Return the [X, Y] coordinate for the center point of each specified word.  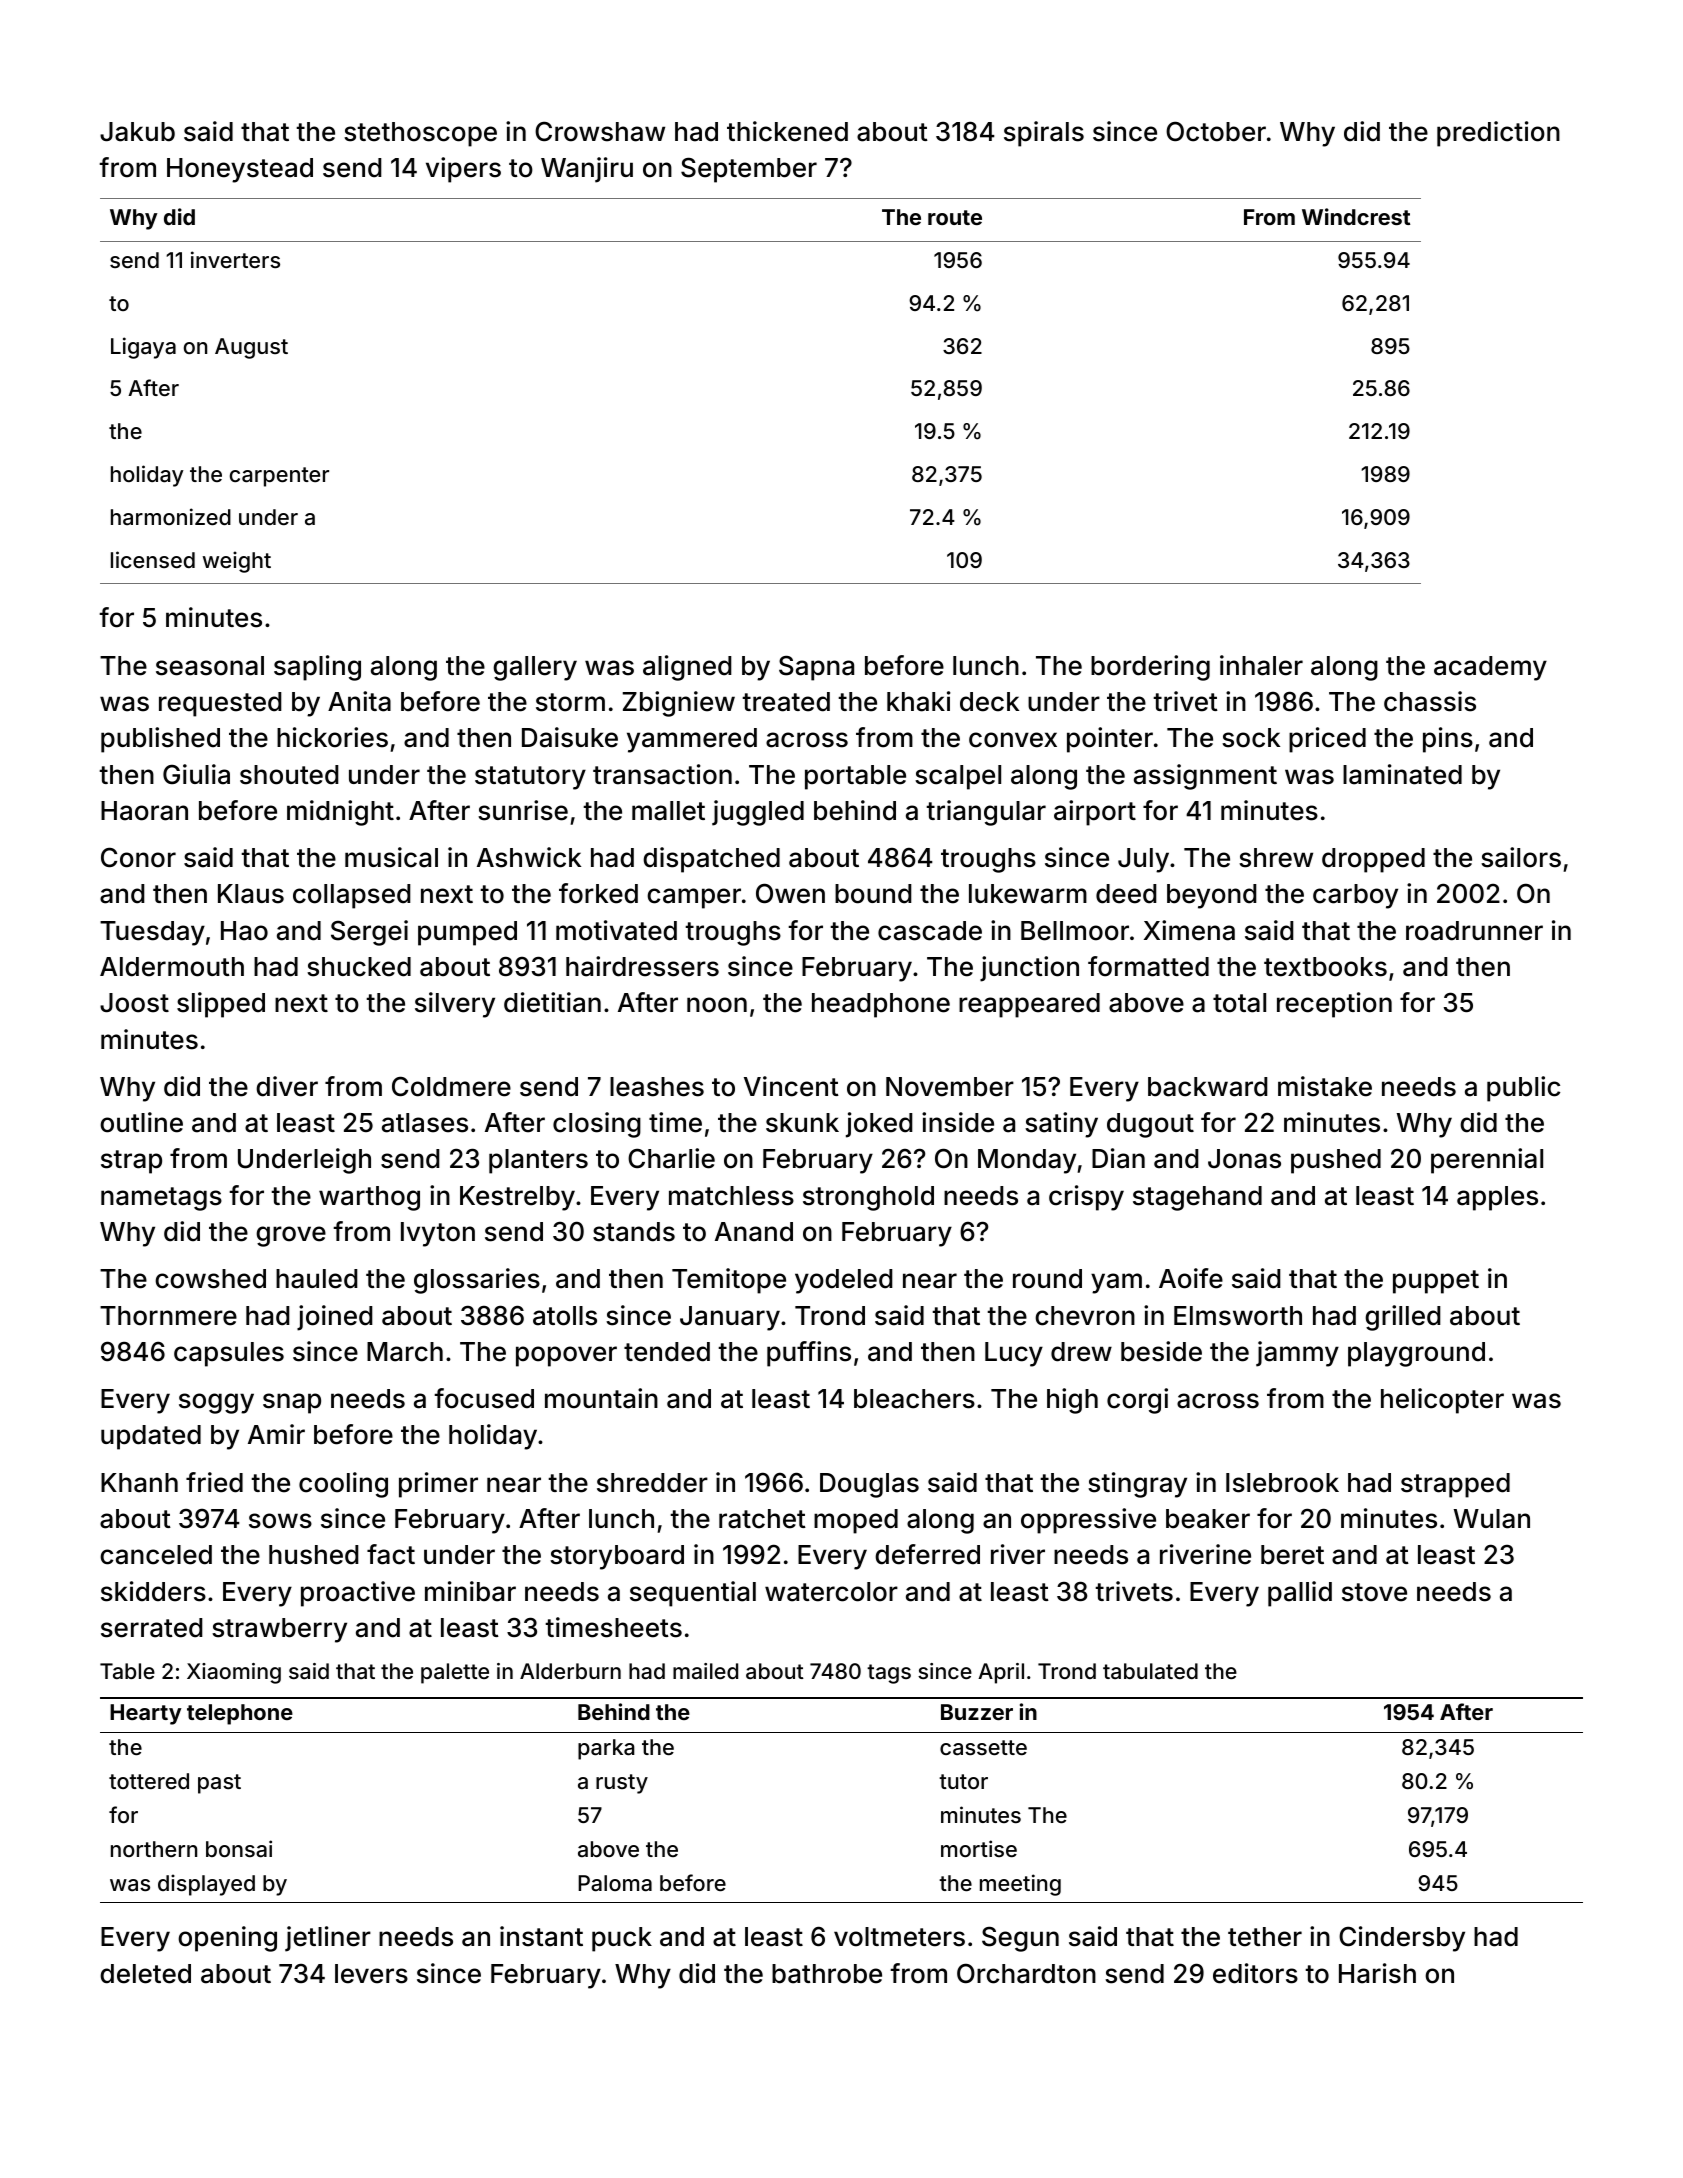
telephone [240, 1714]
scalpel [958, 777]
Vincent [791, 1086]
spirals [1044, 134]
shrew [1276, 858]
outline [141, 1122]
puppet [1436, 1282]
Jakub [137, 132]
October [1216, 131]
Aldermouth [172, 967]
